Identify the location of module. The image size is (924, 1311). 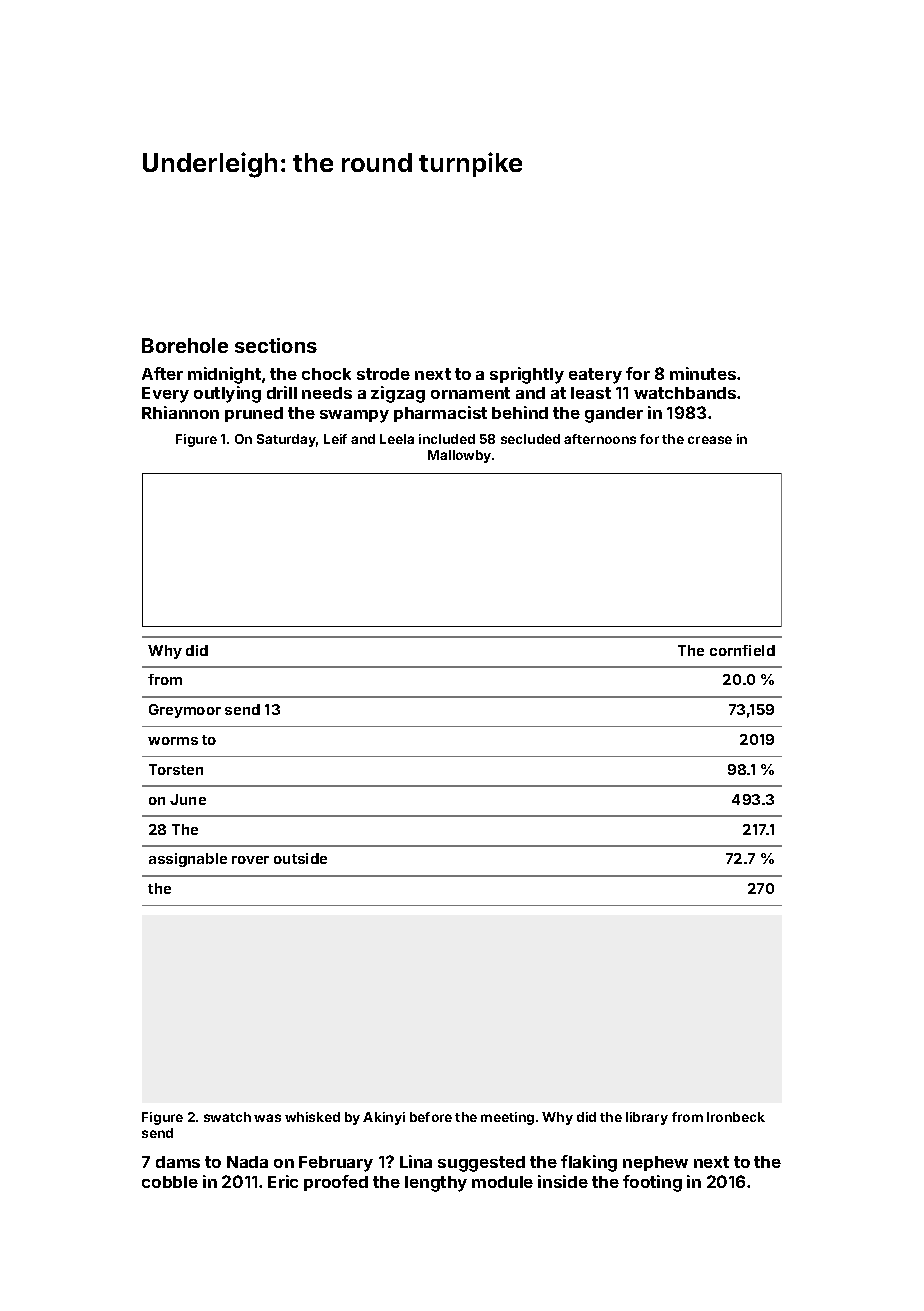
(502, 1182).
